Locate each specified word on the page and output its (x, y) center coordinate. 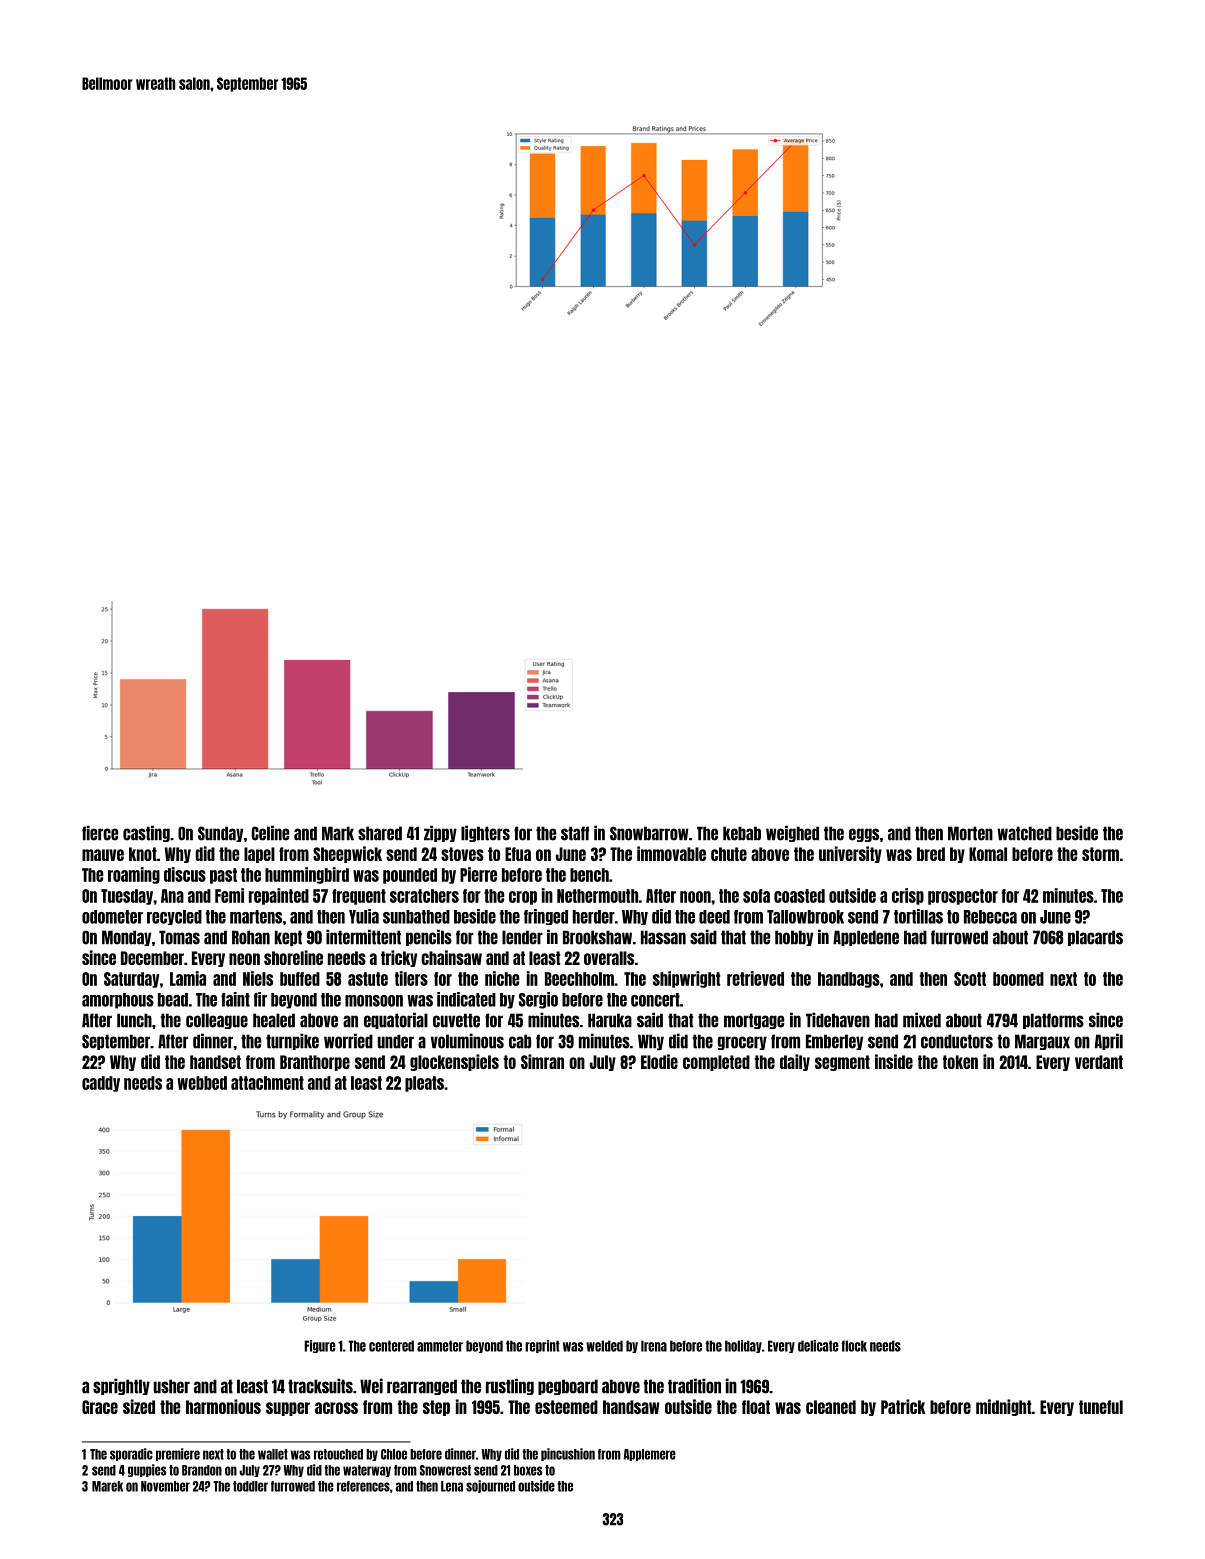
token (960, 1062)
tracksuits (320, 1386)
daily (795, 1062)
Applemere (650, 1455)
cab (520, 1041)
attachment (267, 1083)
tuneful (1101, 1407)
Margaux (1042, 1042)
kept (288, 938)
